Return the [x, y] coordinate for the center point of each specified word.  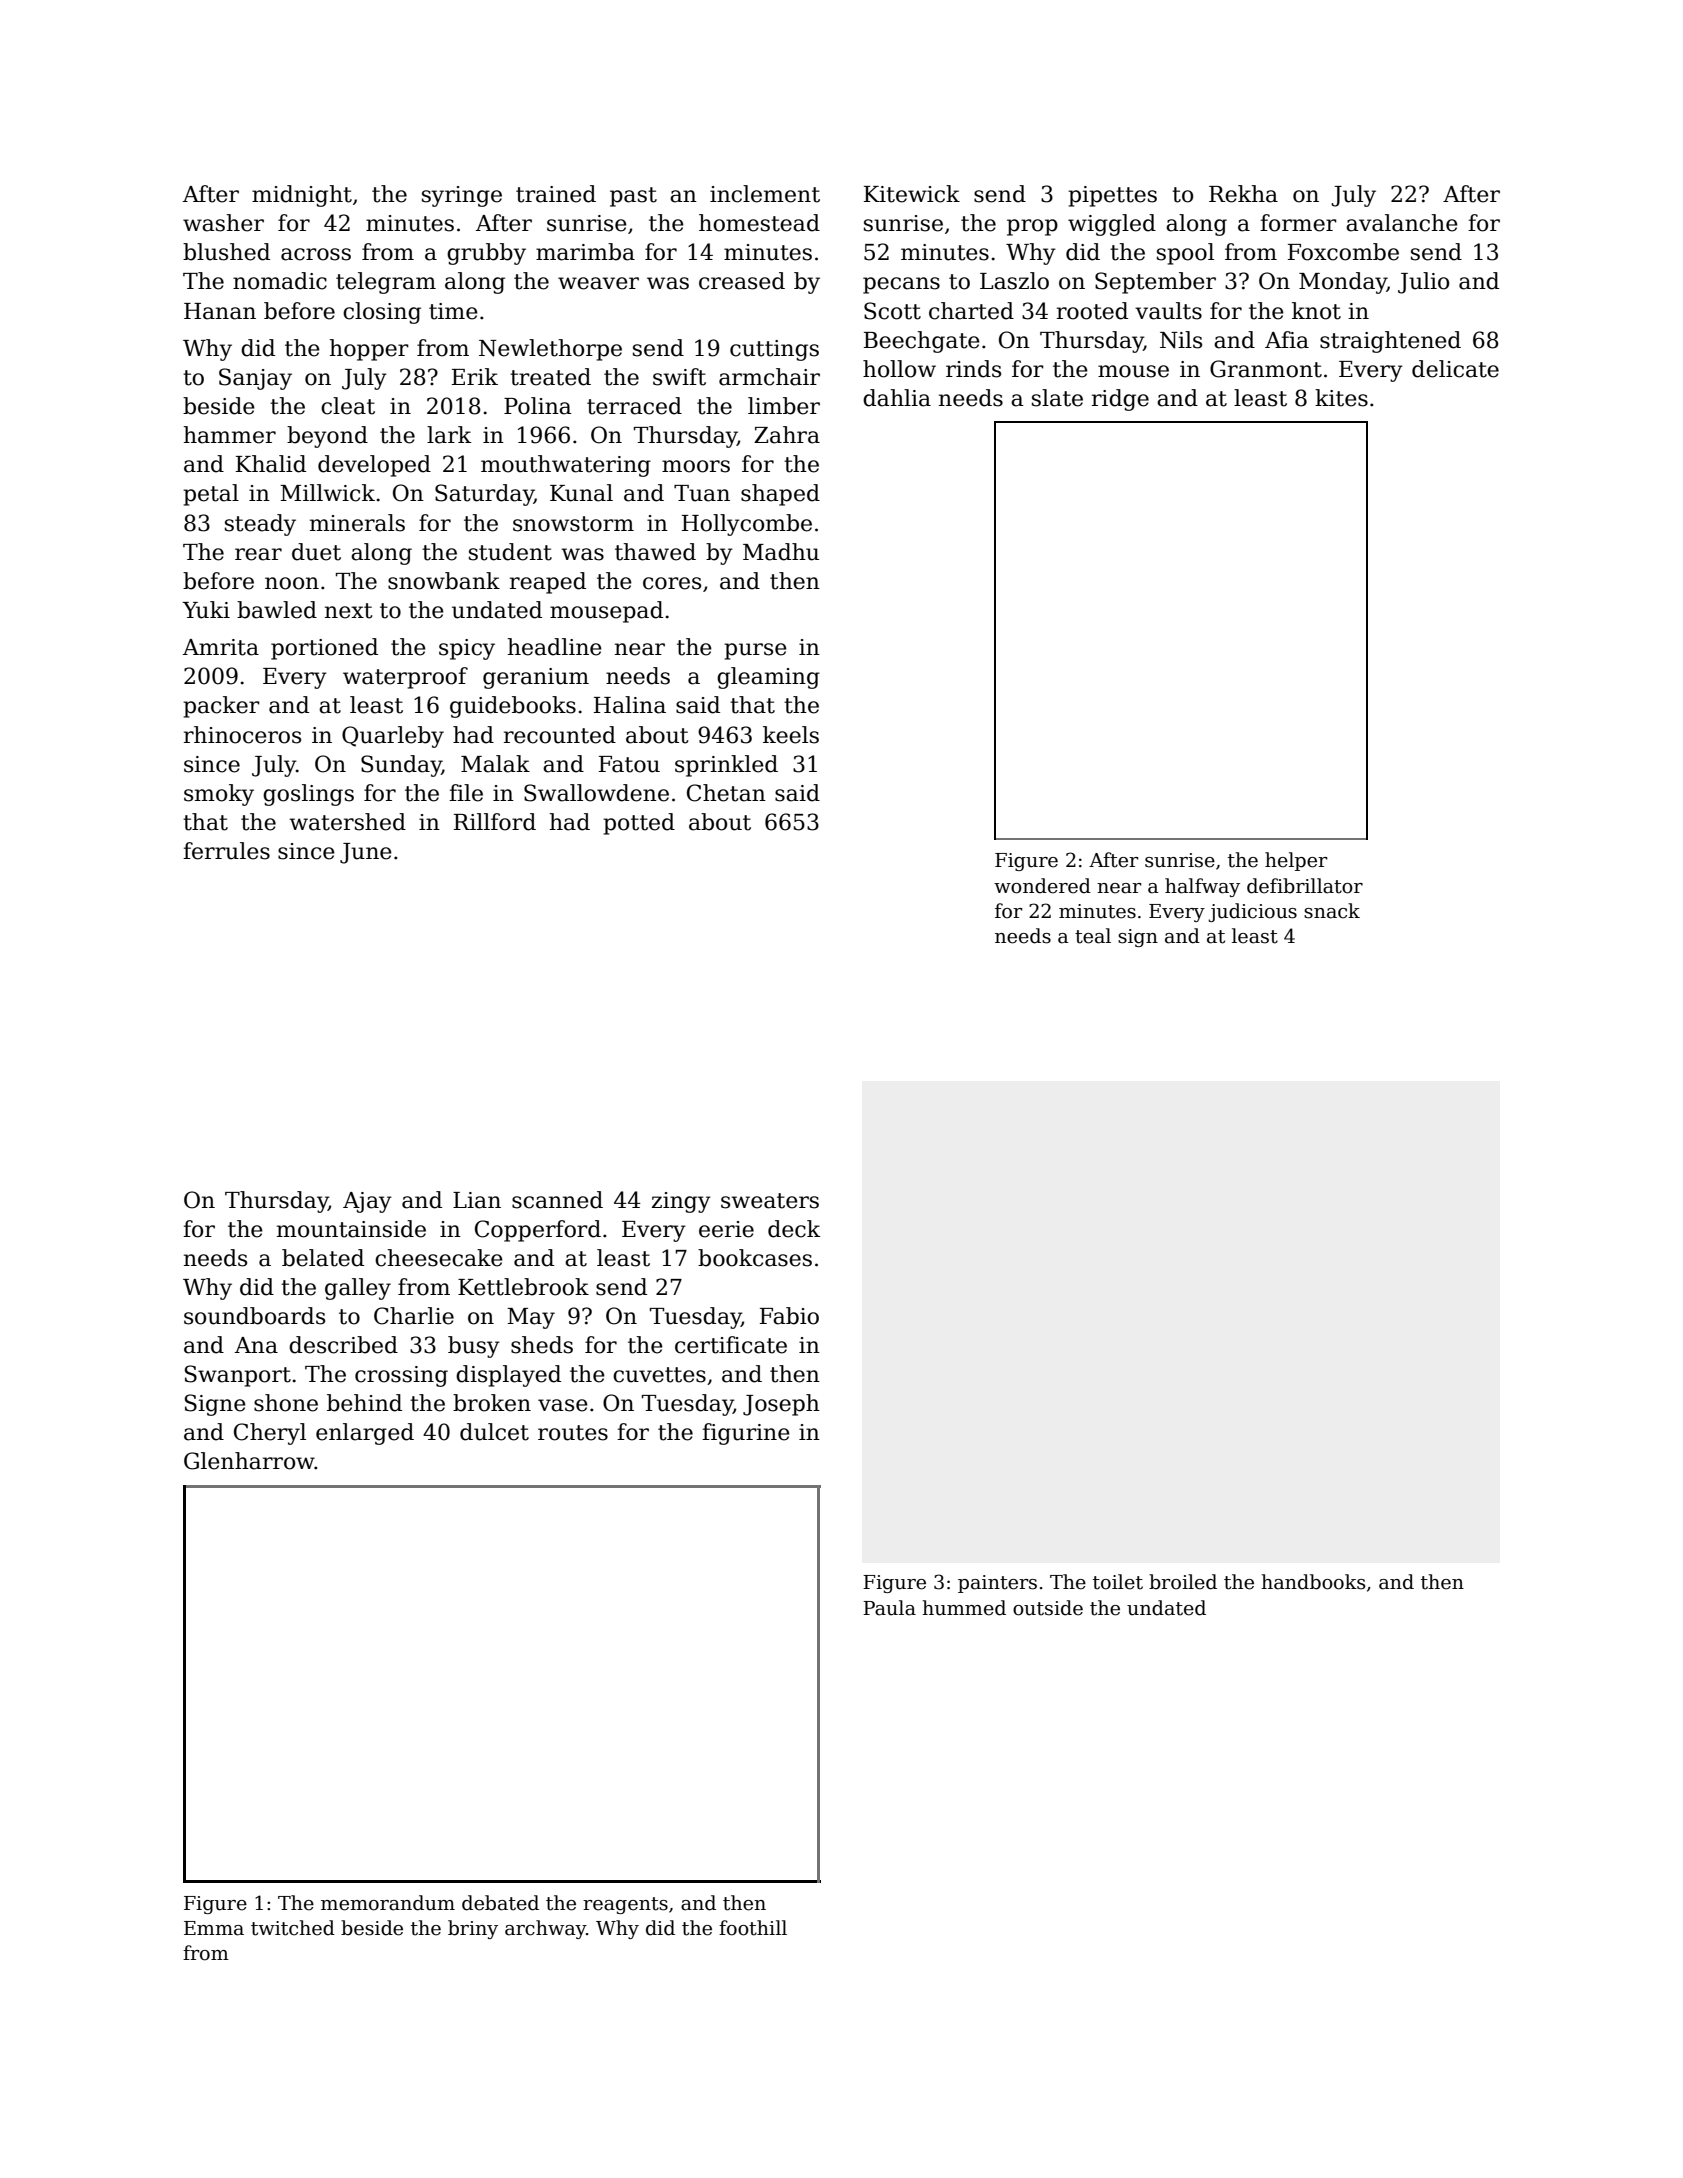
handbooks [1313, 1582]
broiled [1183, 1582]
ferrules [226, 851]
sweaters [770, 1201]
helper [1296, 861]
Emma [214, 1928]
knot [1316, 311]
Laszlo [1014, 281]
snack [1332, 911]
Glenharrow [249, 1461]
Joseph [781, 1405]
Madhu [781, 552]
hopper [369, 350]
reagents [625, 1905]
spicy [467, 649]
